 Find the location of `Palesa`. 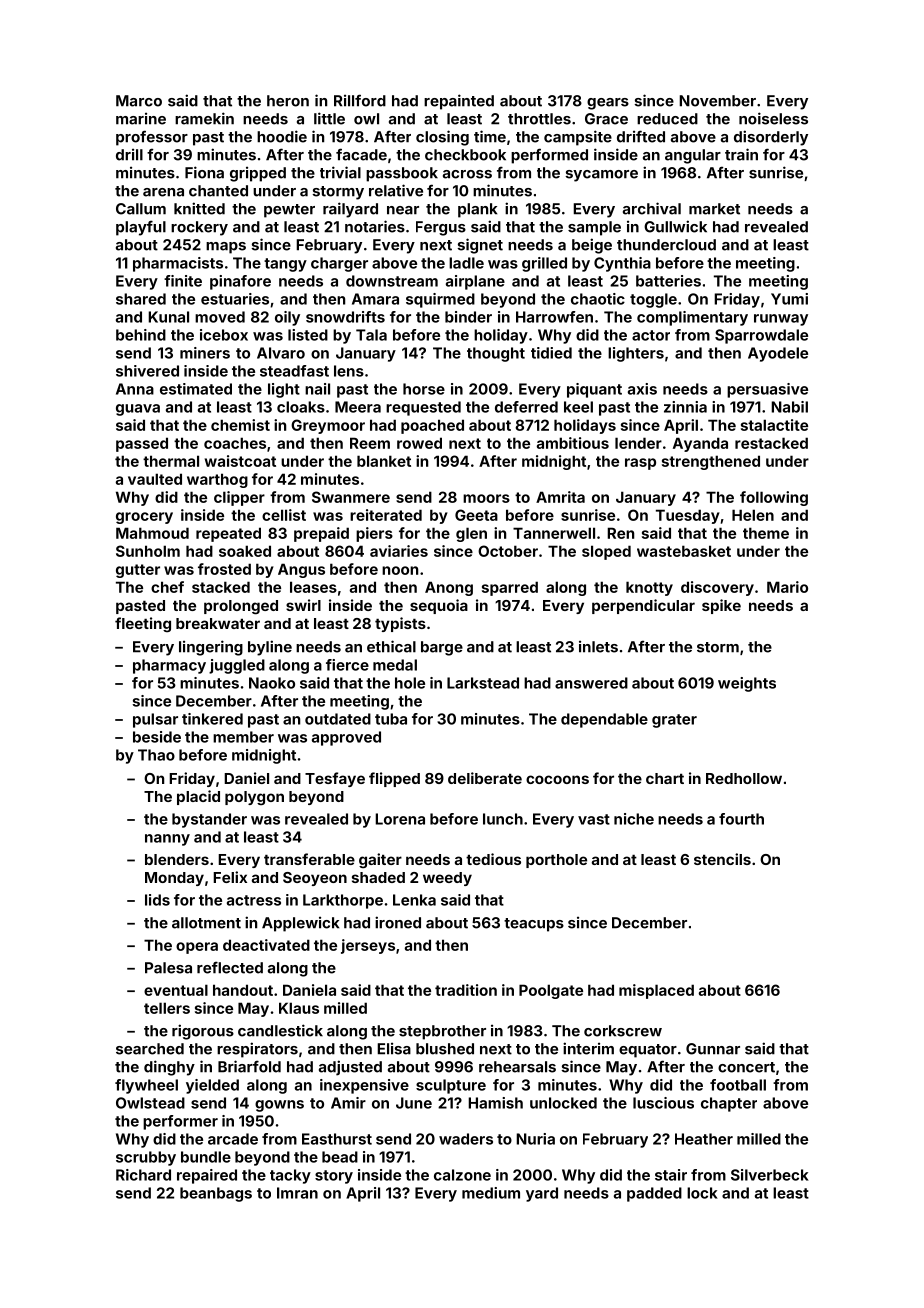

Palesa is located at coordinates (168, 968).
